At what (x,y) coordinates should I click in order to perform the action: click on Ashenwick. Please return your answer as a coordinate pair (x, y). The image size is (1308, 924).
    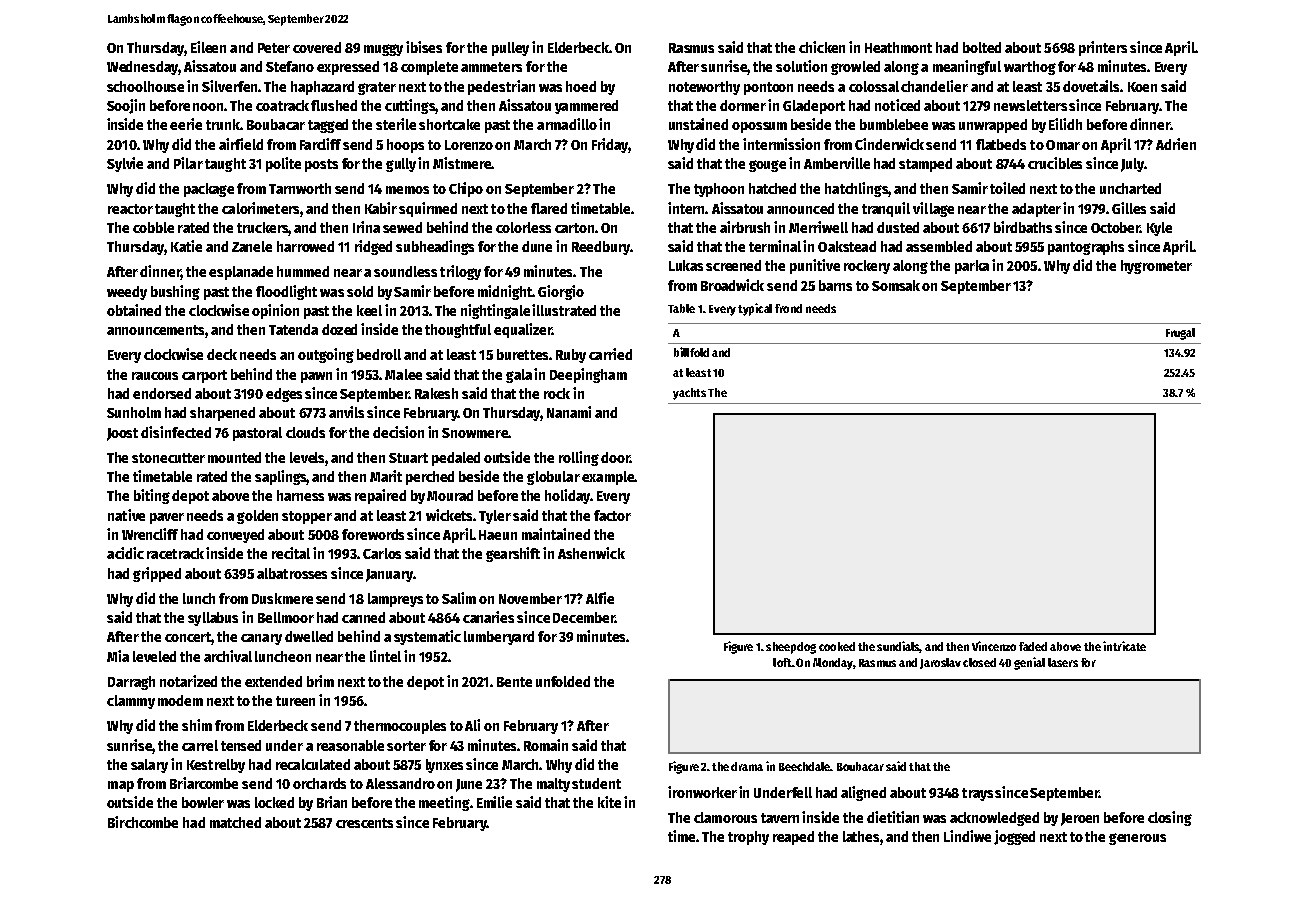
    Looking at the image, I should click on (591, 553).
